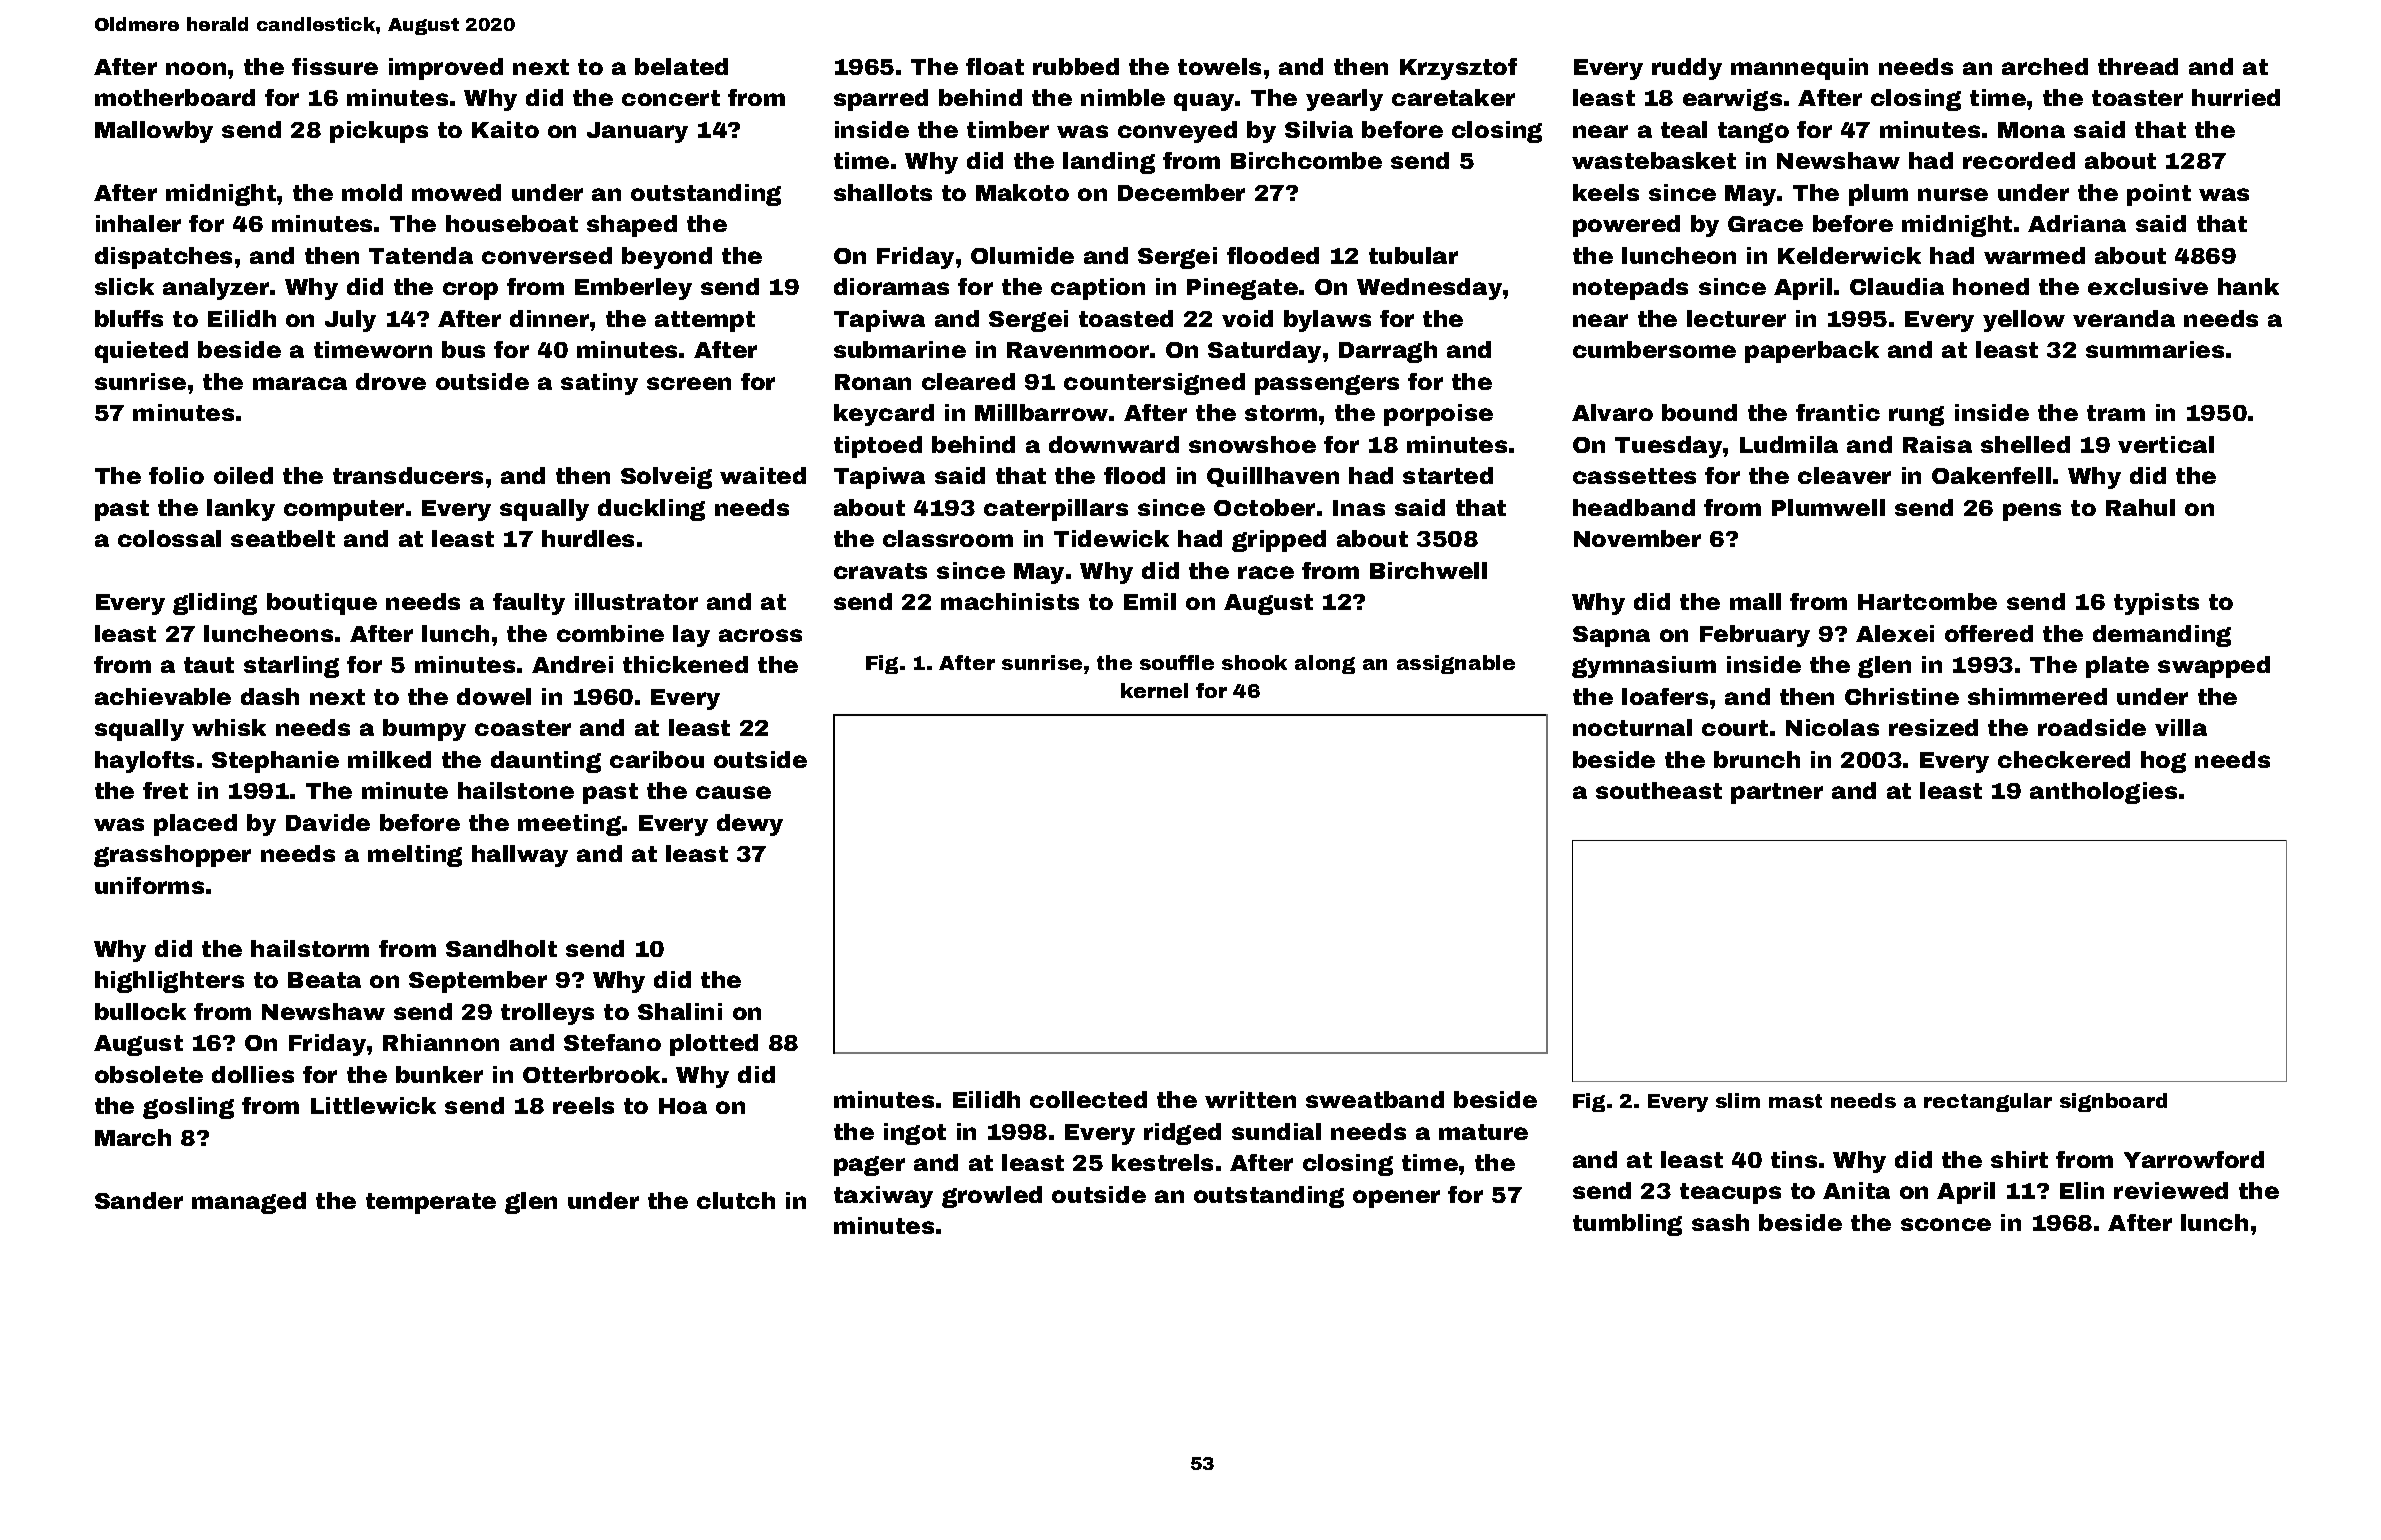 This screenshot has height=1540, width=2381. I want to click on fissure, so click(335, 66).
